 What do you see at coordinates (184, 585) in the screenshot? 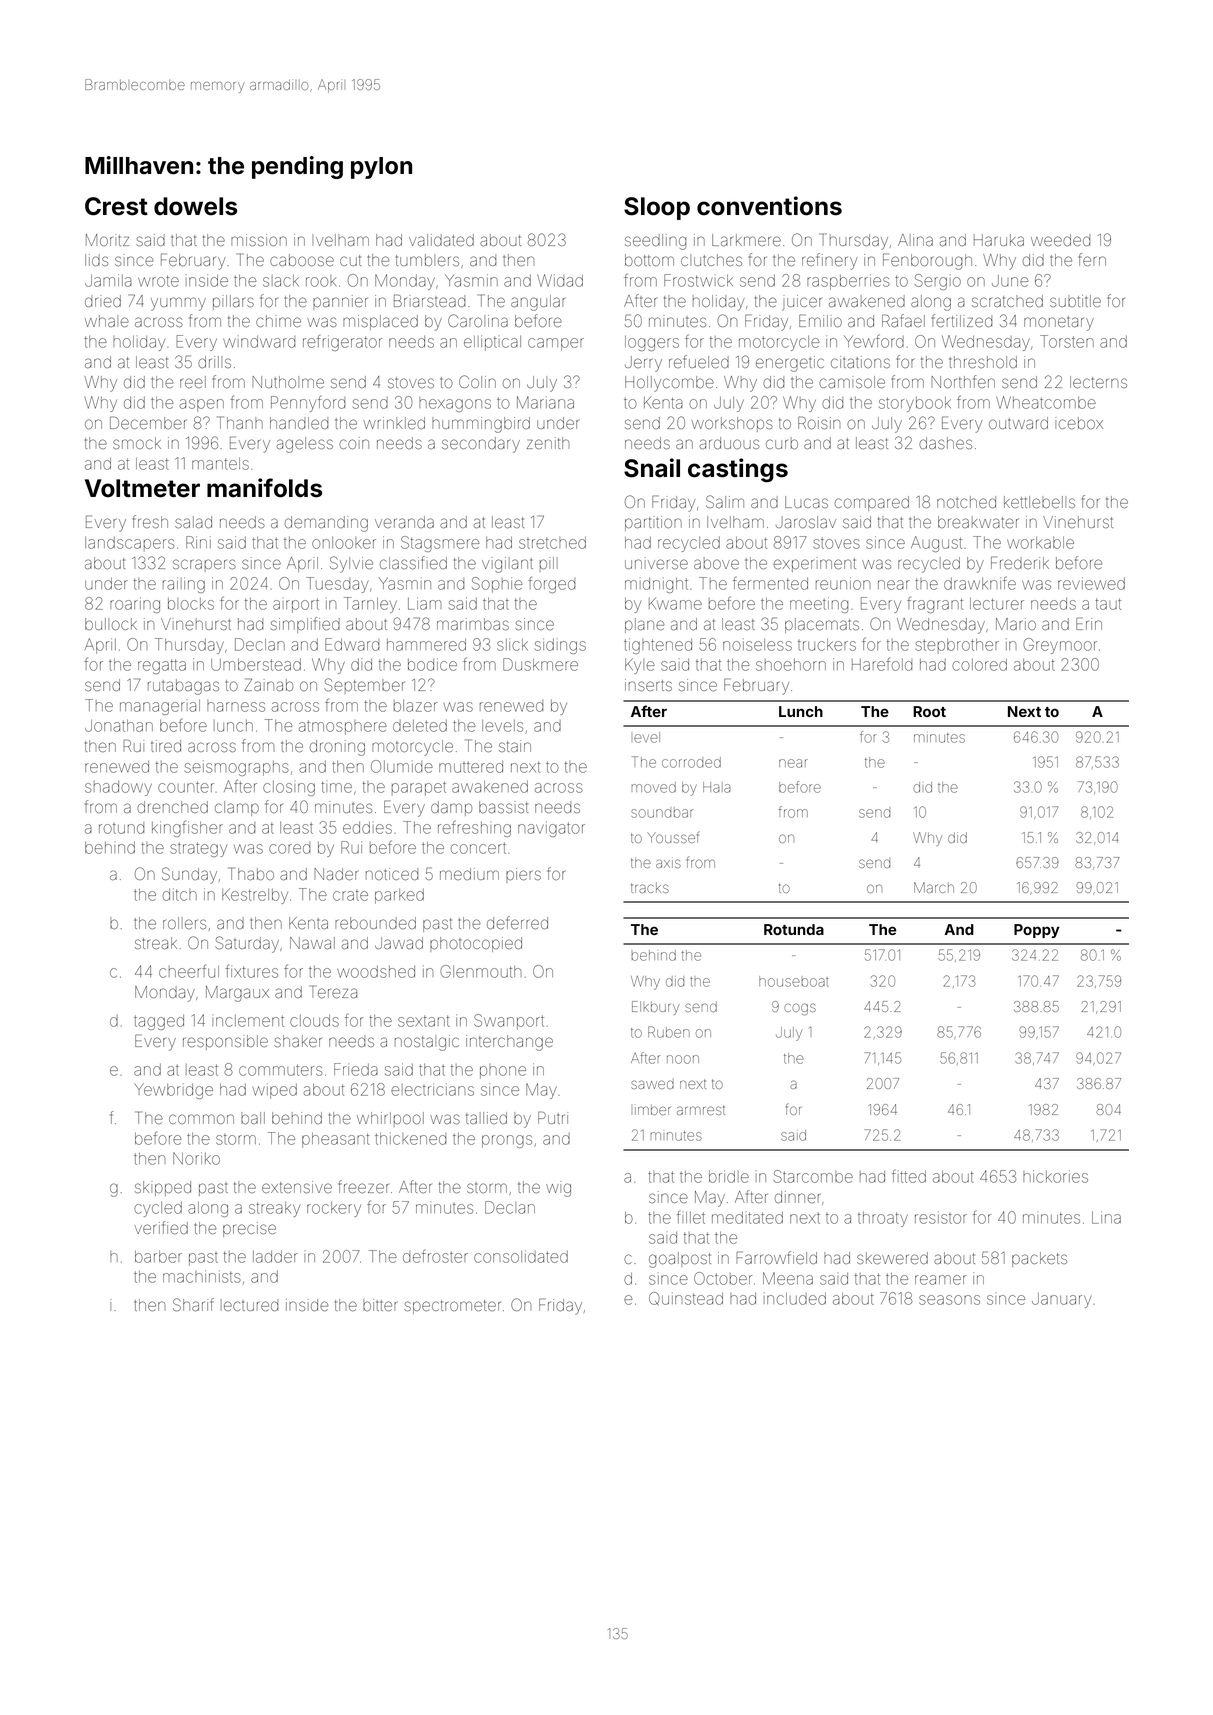
I see `railing` at bounding box center [184, 585].
